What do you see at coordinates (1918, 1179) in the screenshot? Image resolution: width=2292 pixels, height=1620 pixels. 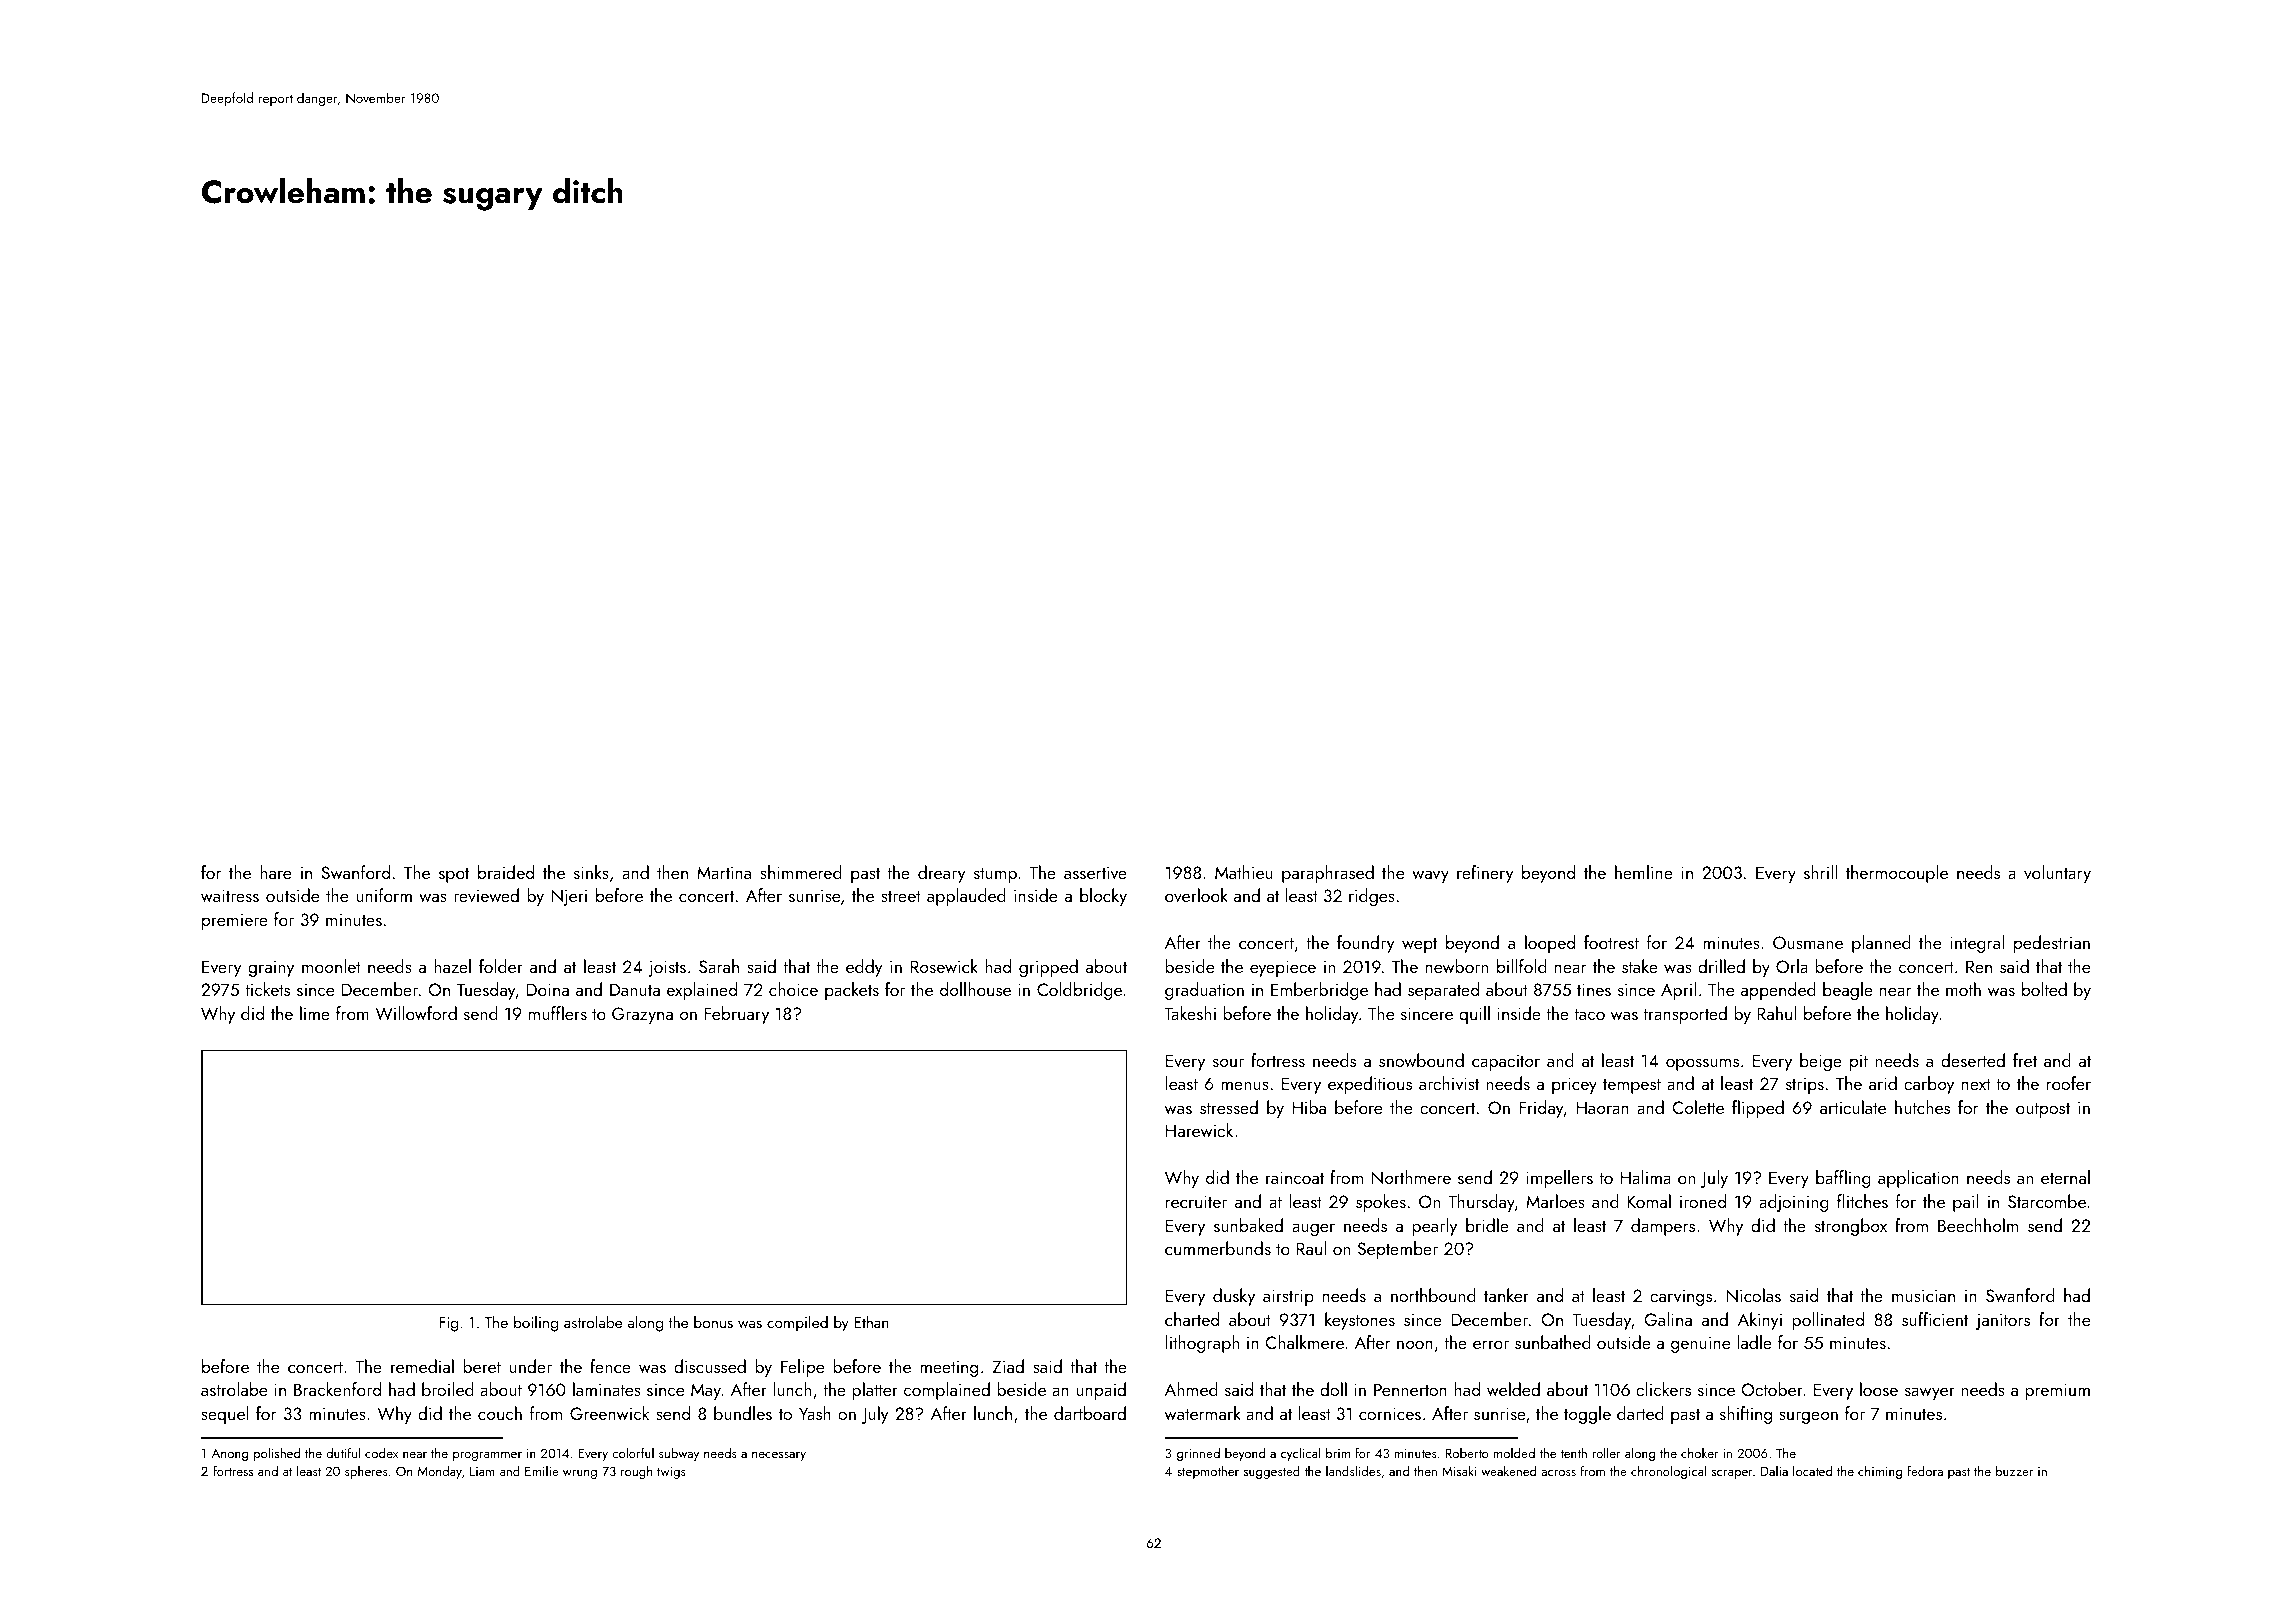 I see `application` at bounding box center [1918, 1179].
